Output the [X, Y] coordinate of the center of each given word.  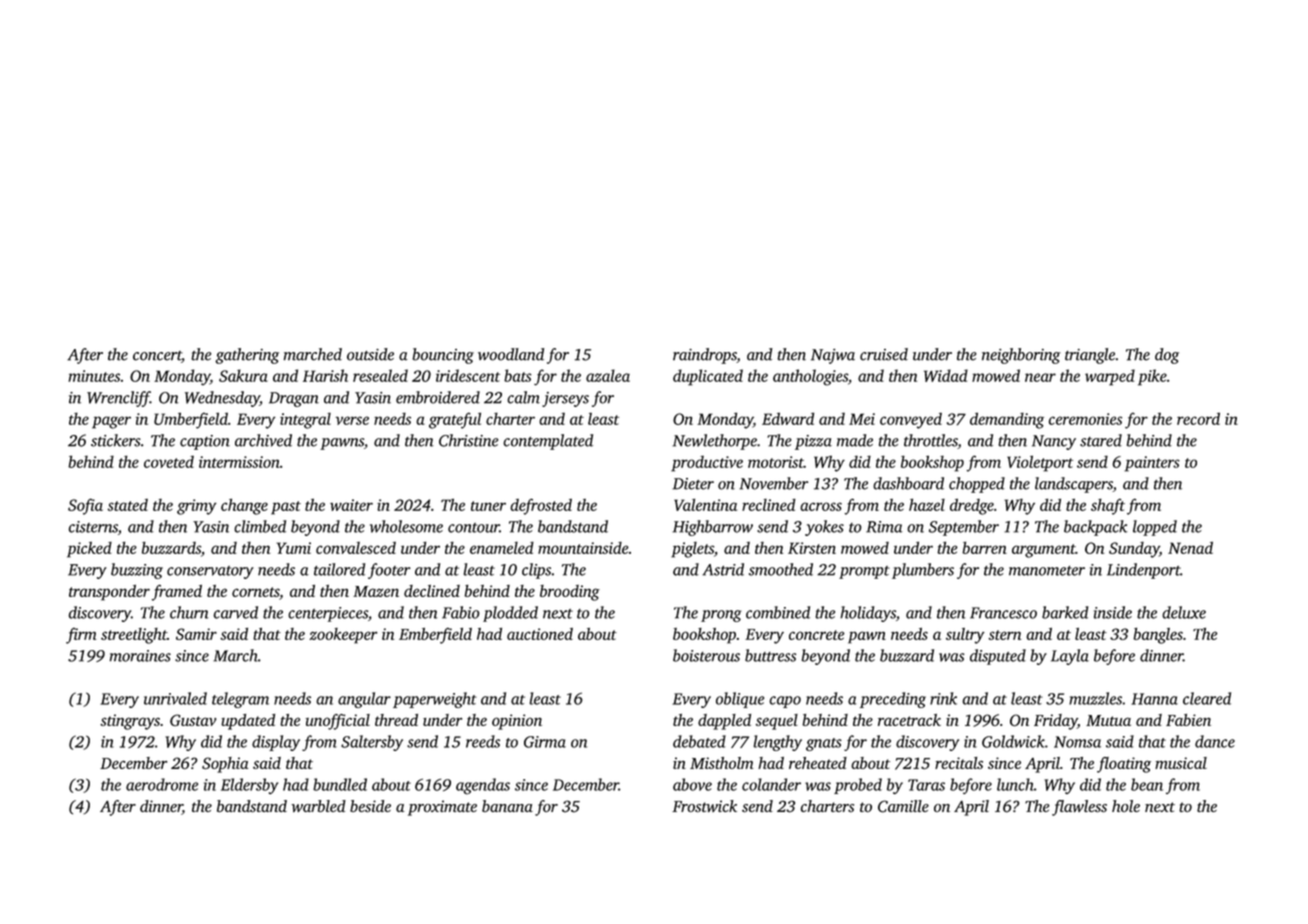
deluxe [1184, 612]
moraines [140, 656]
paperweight [435, 700]
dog [1167, 356]
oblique [740, 700]
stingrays [130, 722]
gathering [247, 356]
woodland [511, 354]
